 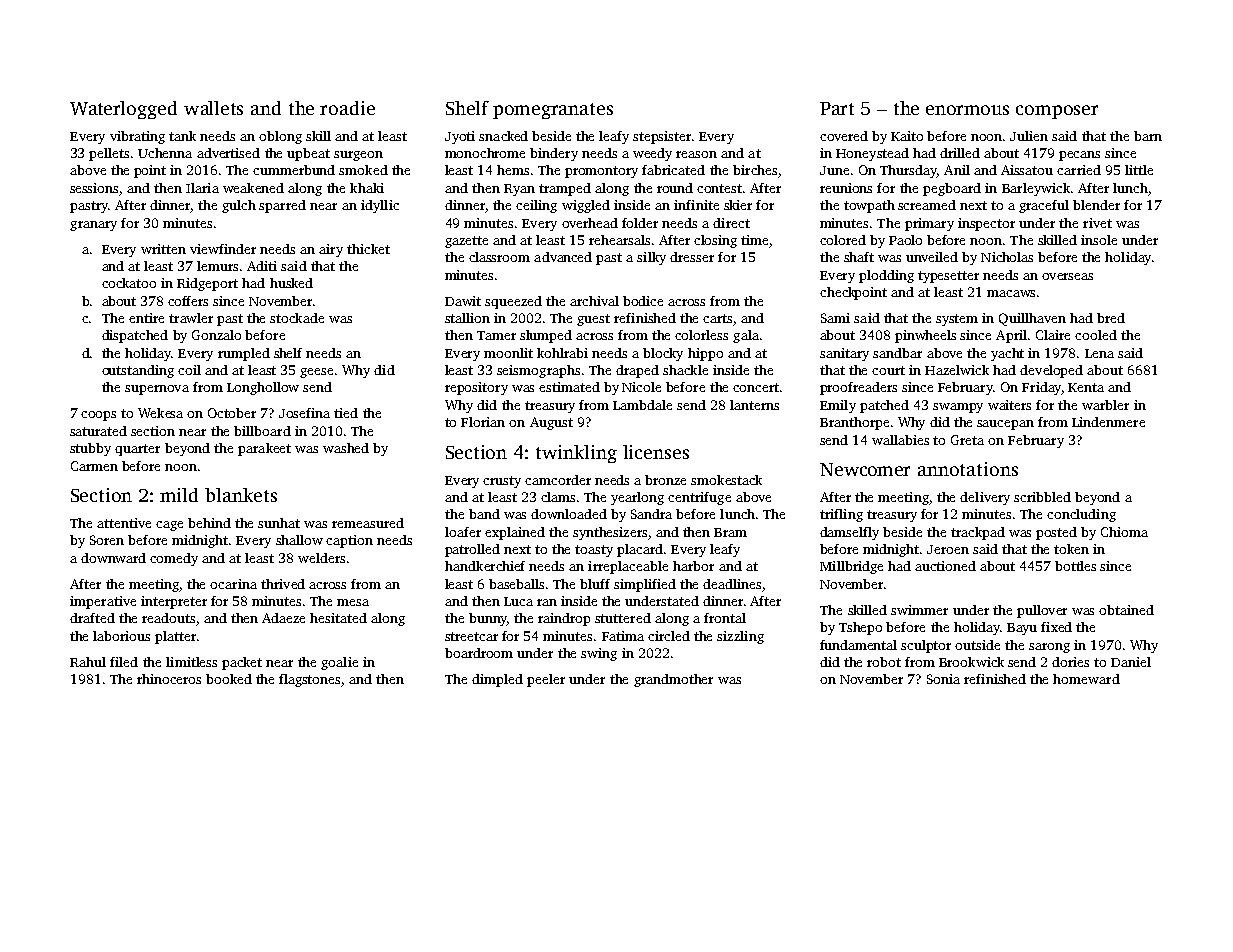 I want to click on Carmen, so click(x=94, y=466).
